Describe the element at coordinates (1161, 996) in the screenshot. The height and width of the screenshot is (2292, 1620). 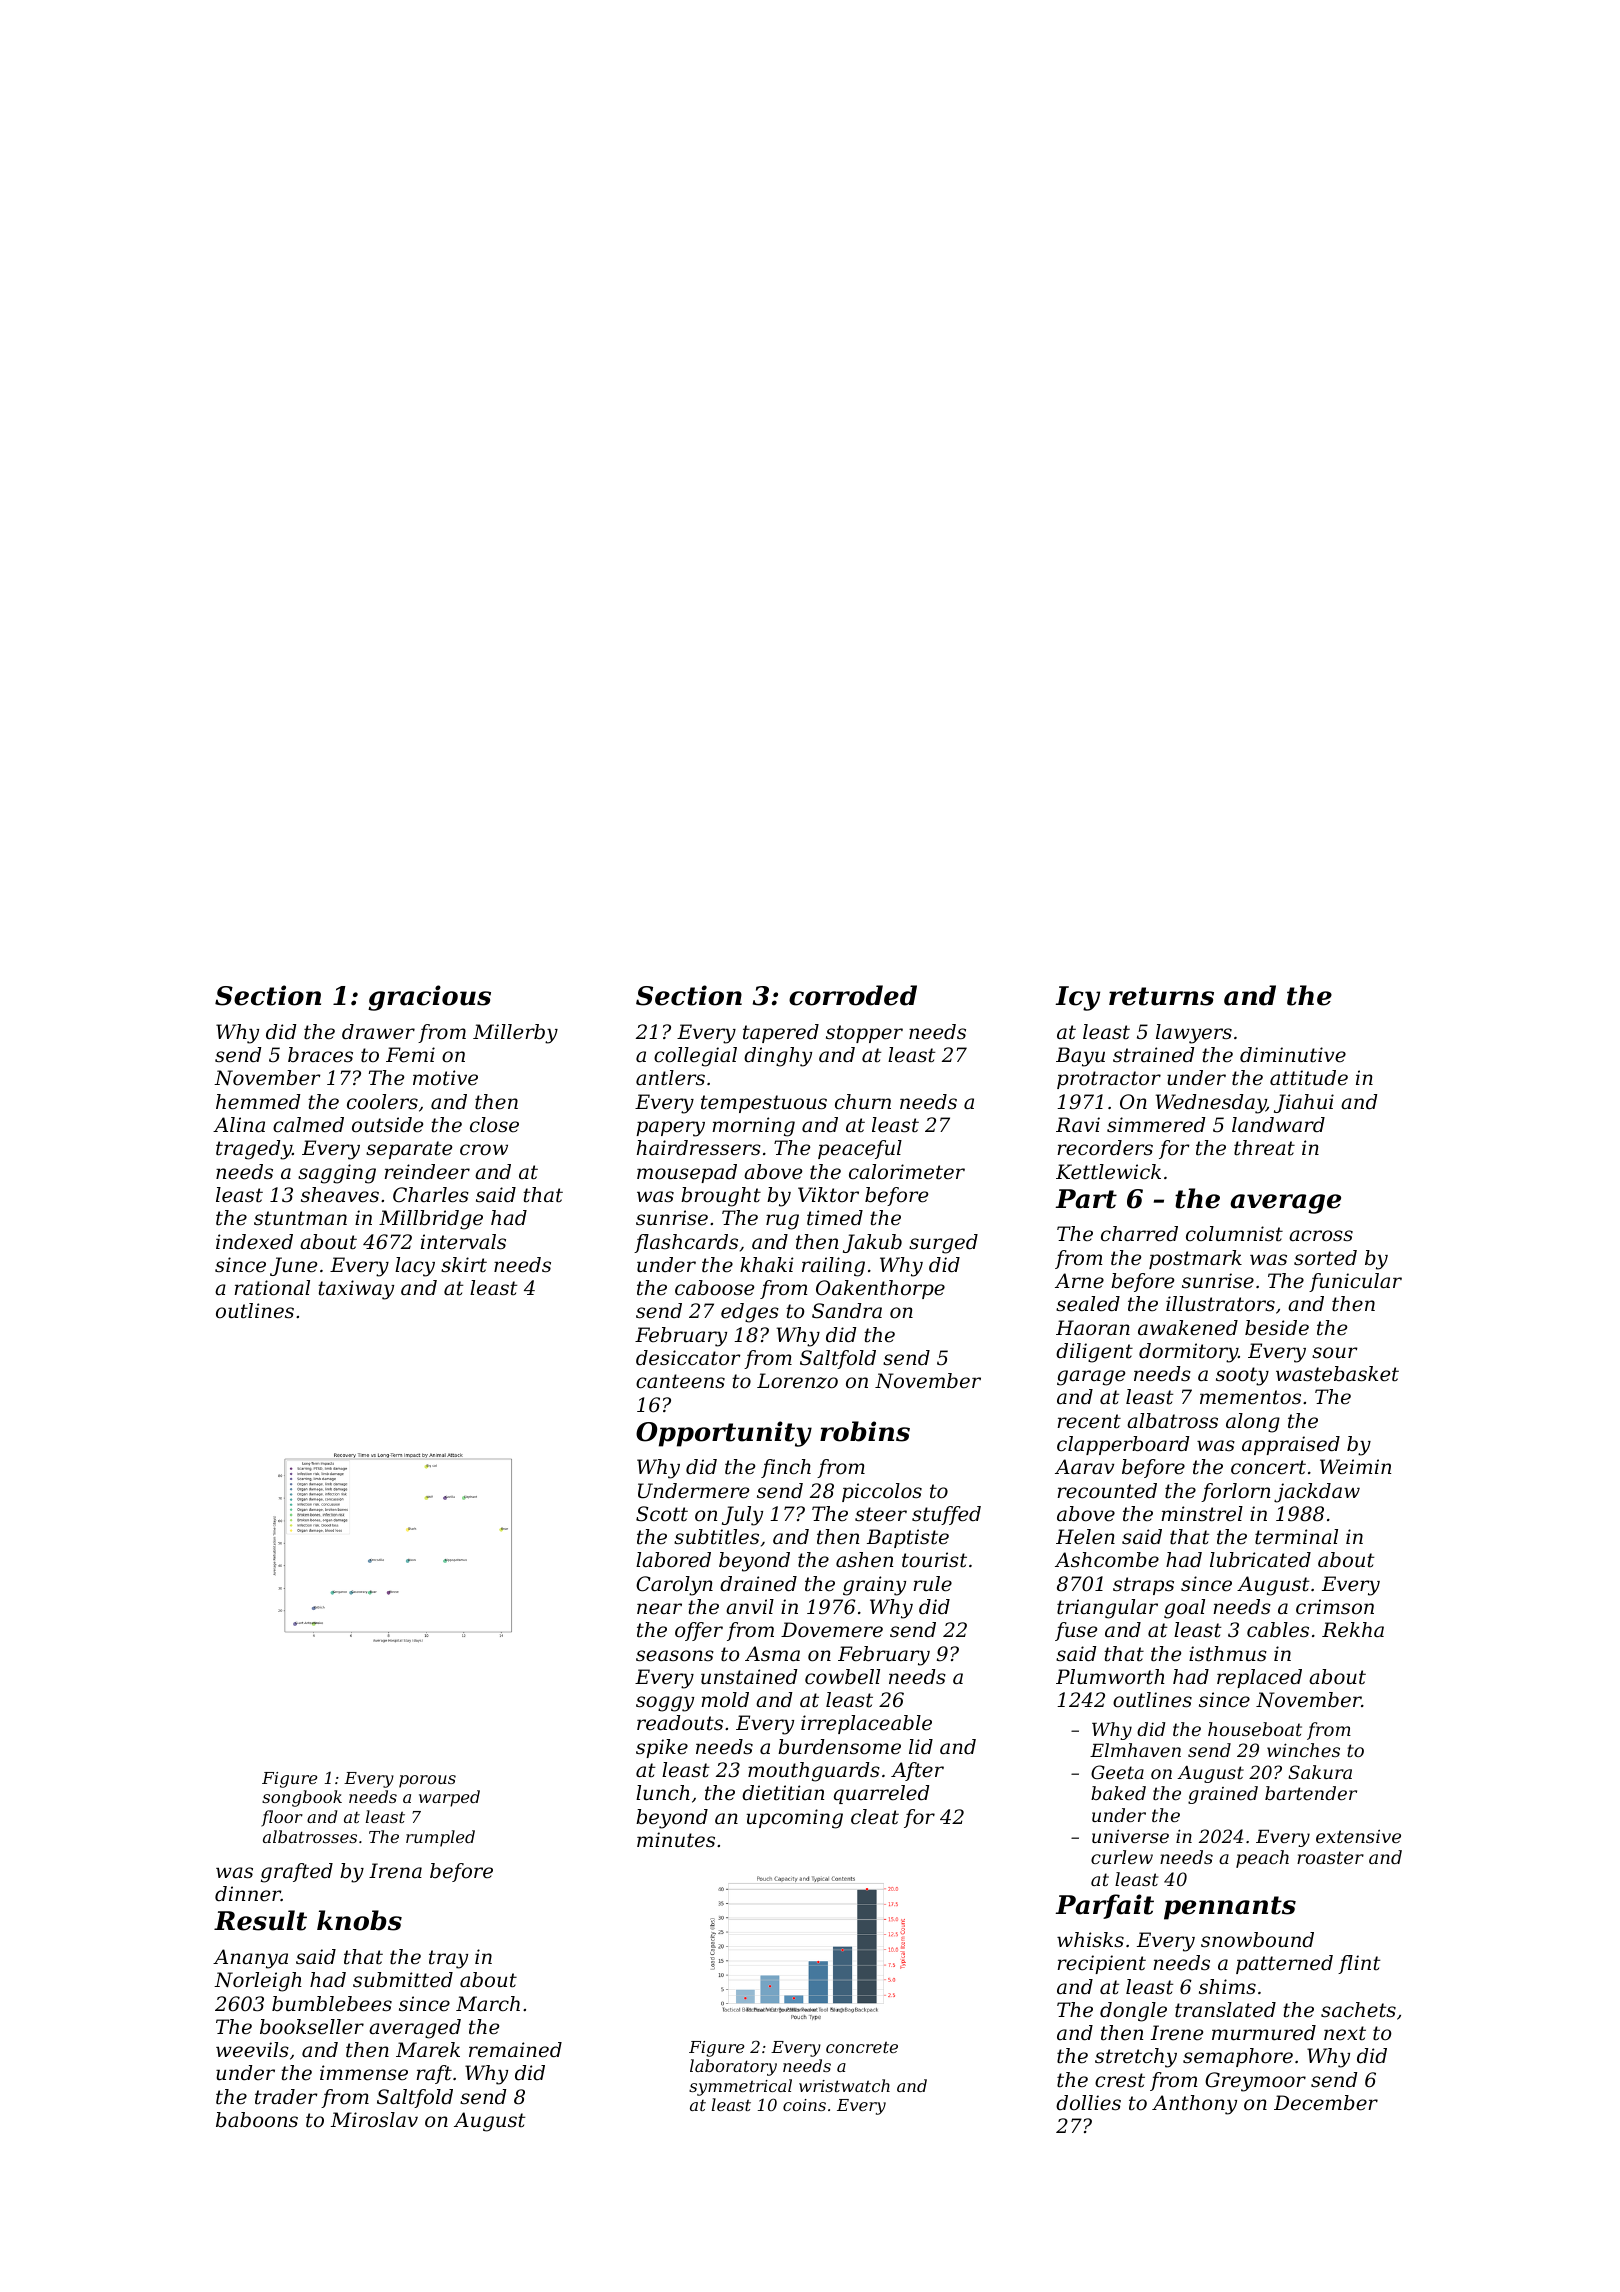
I see `returns` at that location.
